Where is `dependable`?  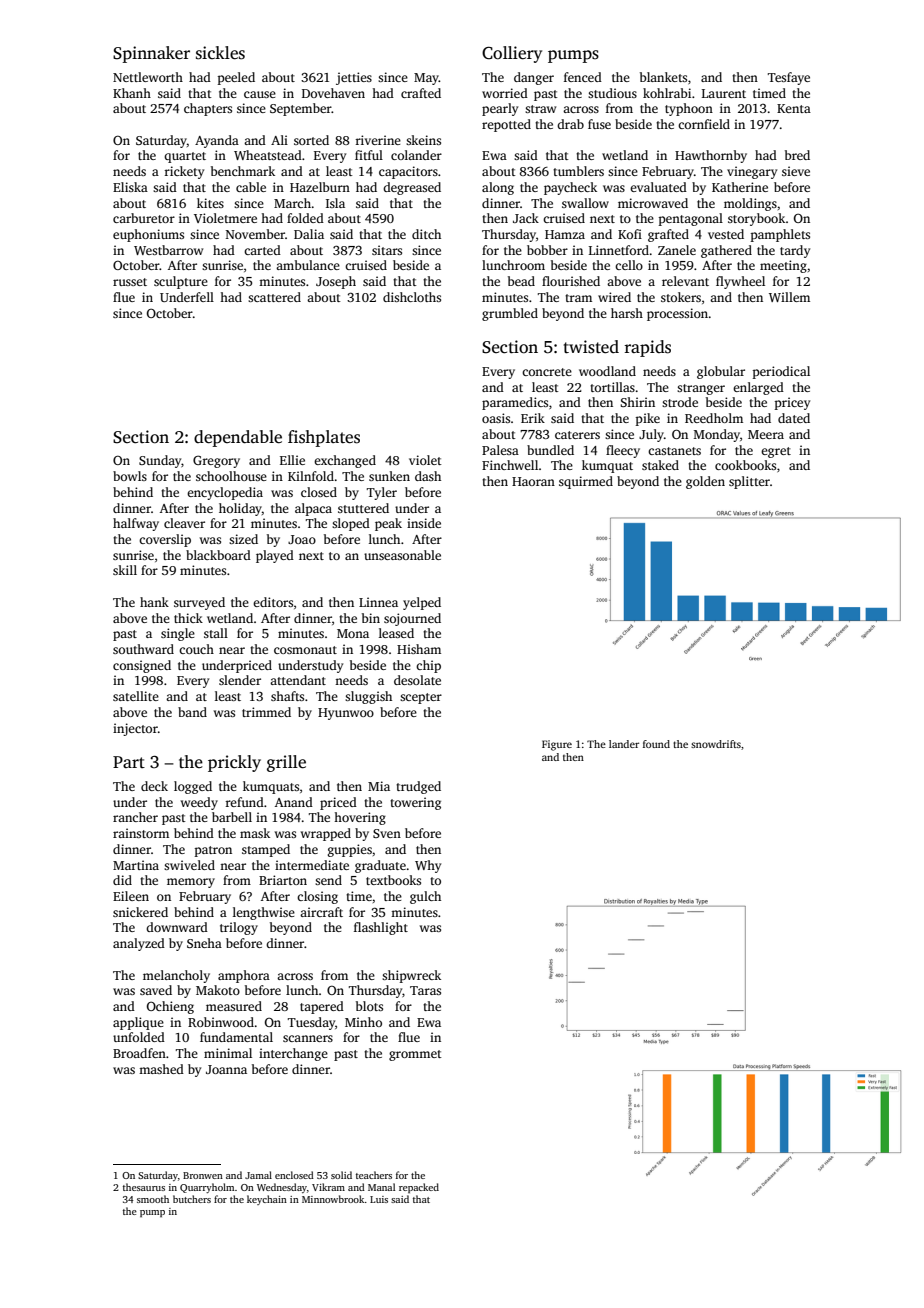
dependable is located at coordinates (238, 438).
